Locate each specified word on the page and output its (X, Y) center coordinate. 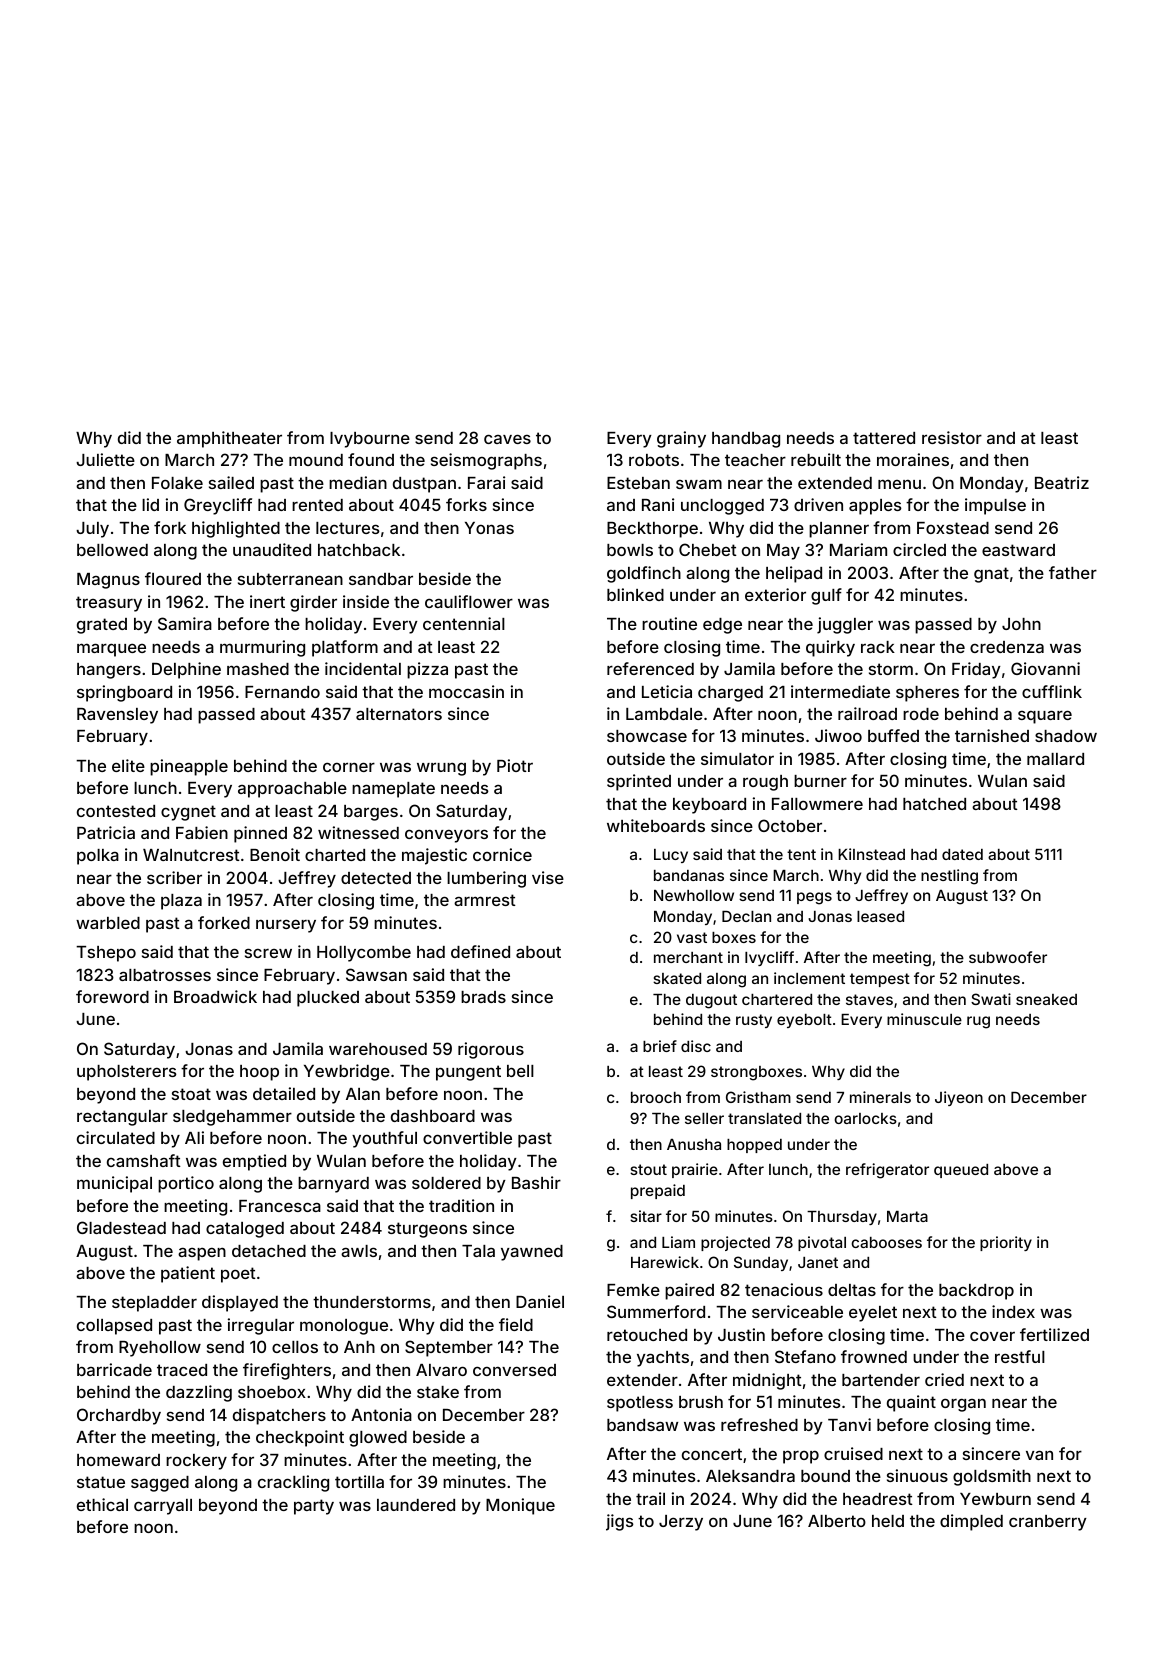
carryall (163, 1507)
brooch (656, 1097)
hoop (259, 1073)
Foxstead (953, 528)
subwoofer (1008, 957)
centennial (464, 623)
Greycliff (218, 506)
